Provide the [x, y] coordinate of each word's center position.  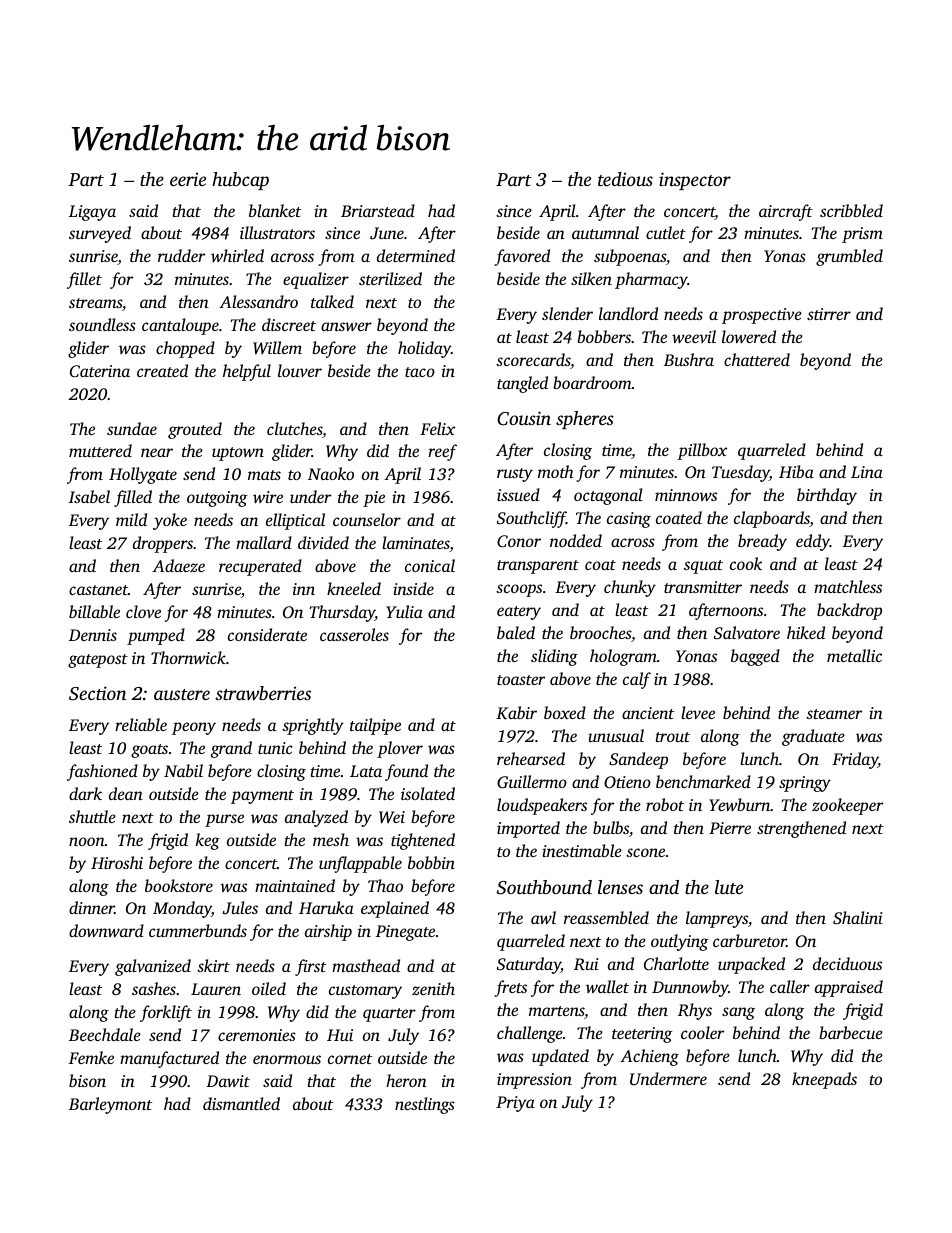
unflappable [360, 864]
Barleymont [110, 1105]
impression [534, 1081]
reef [442, 452]
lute [729, 887]
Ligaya [92, 213]
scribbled [851, 210]
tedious [625, 179]
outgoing [217, 499]
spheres [585, 420]
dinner [92, 907]
